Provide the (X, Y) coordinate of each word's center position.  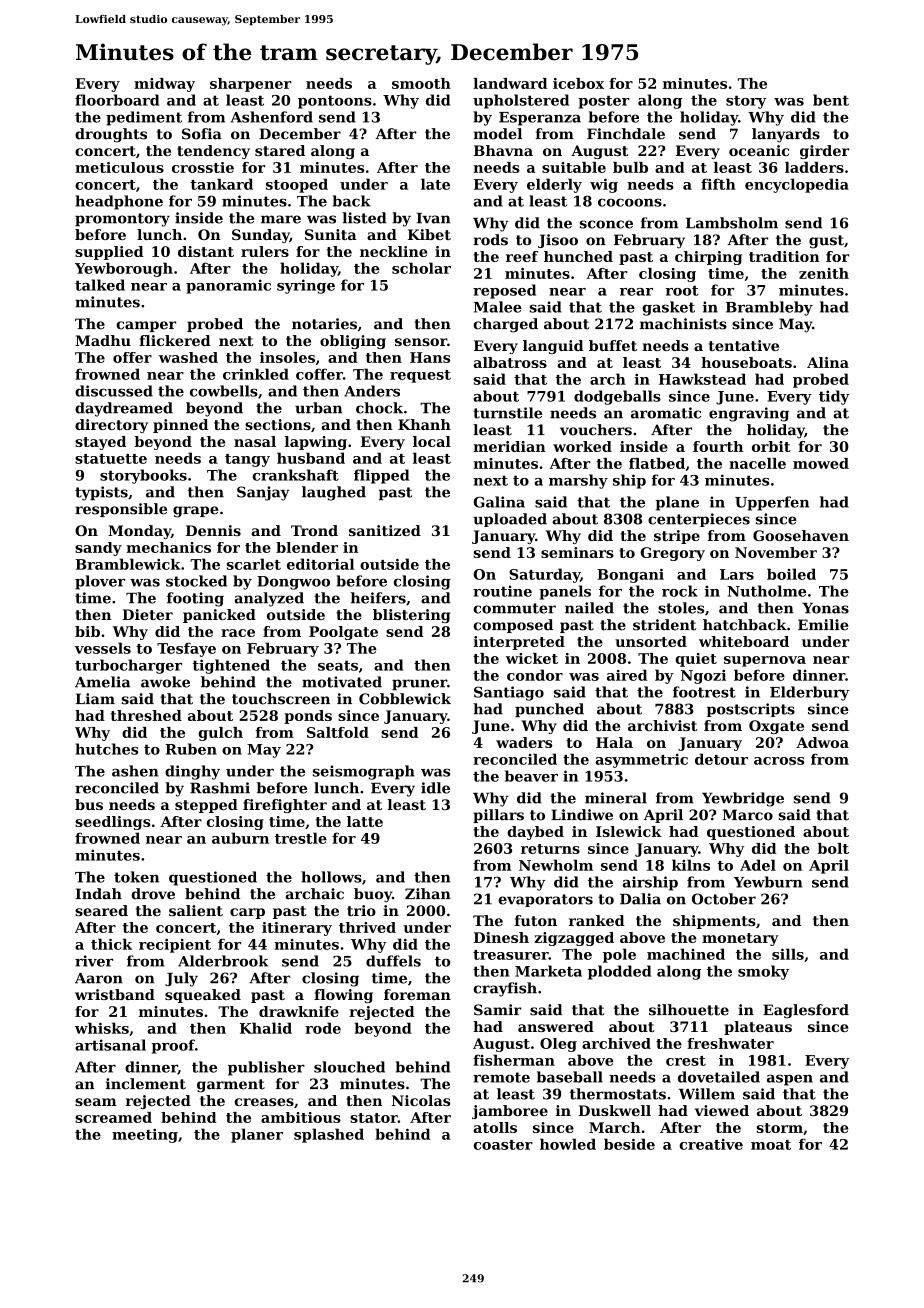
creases (264, 1102)
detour (721, 759)
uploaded (510, 520)
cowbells (224, 391)
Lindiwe (582, 815)
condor (535, 675)
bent (831, 100)
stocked (196, 581)
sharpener (250, 85)
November (776, 552)
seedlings (112, 823)
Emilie (823, 625)
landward (510, 83)
